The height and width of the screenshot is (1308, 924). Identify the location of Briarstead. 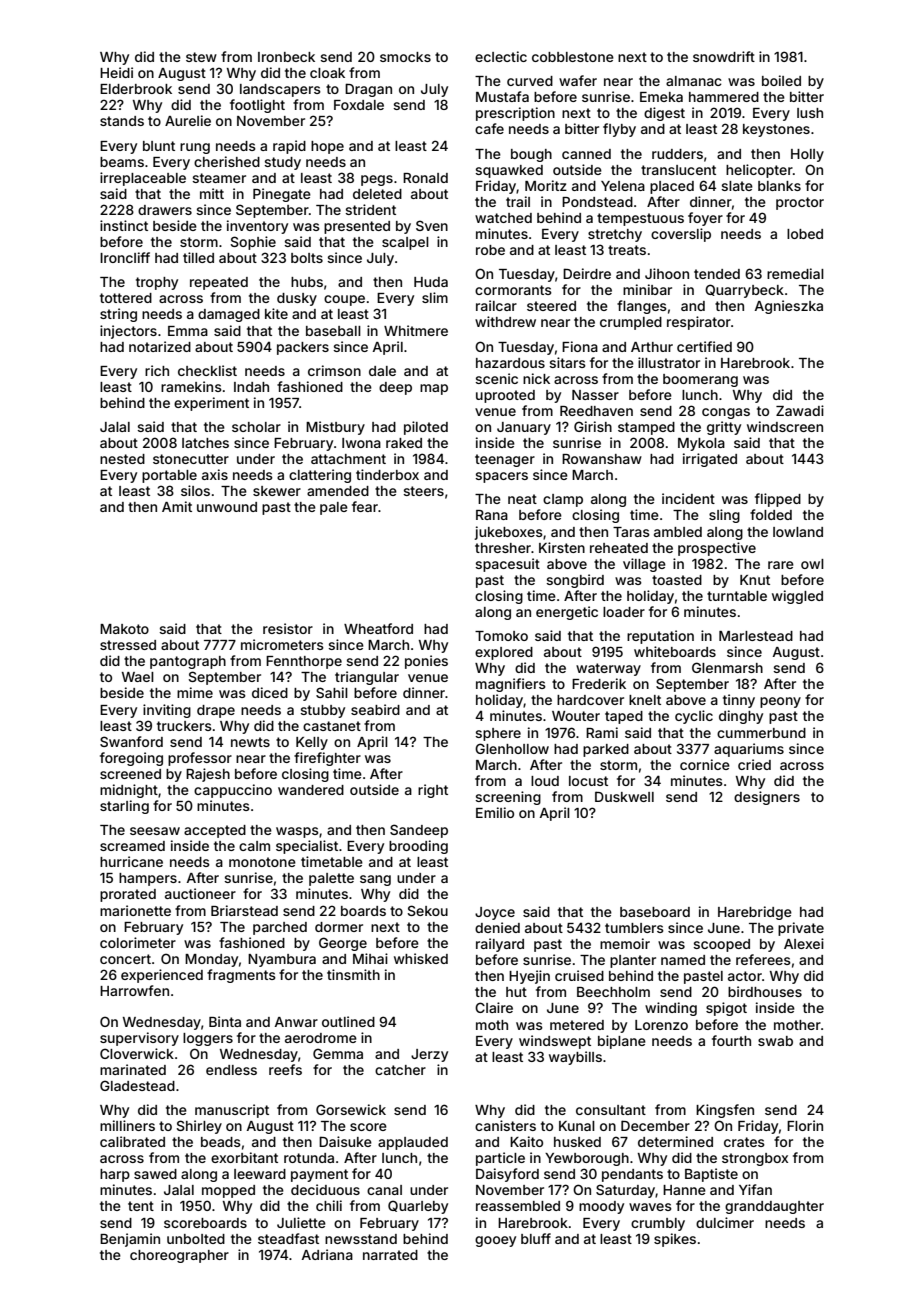
(244, 910).
